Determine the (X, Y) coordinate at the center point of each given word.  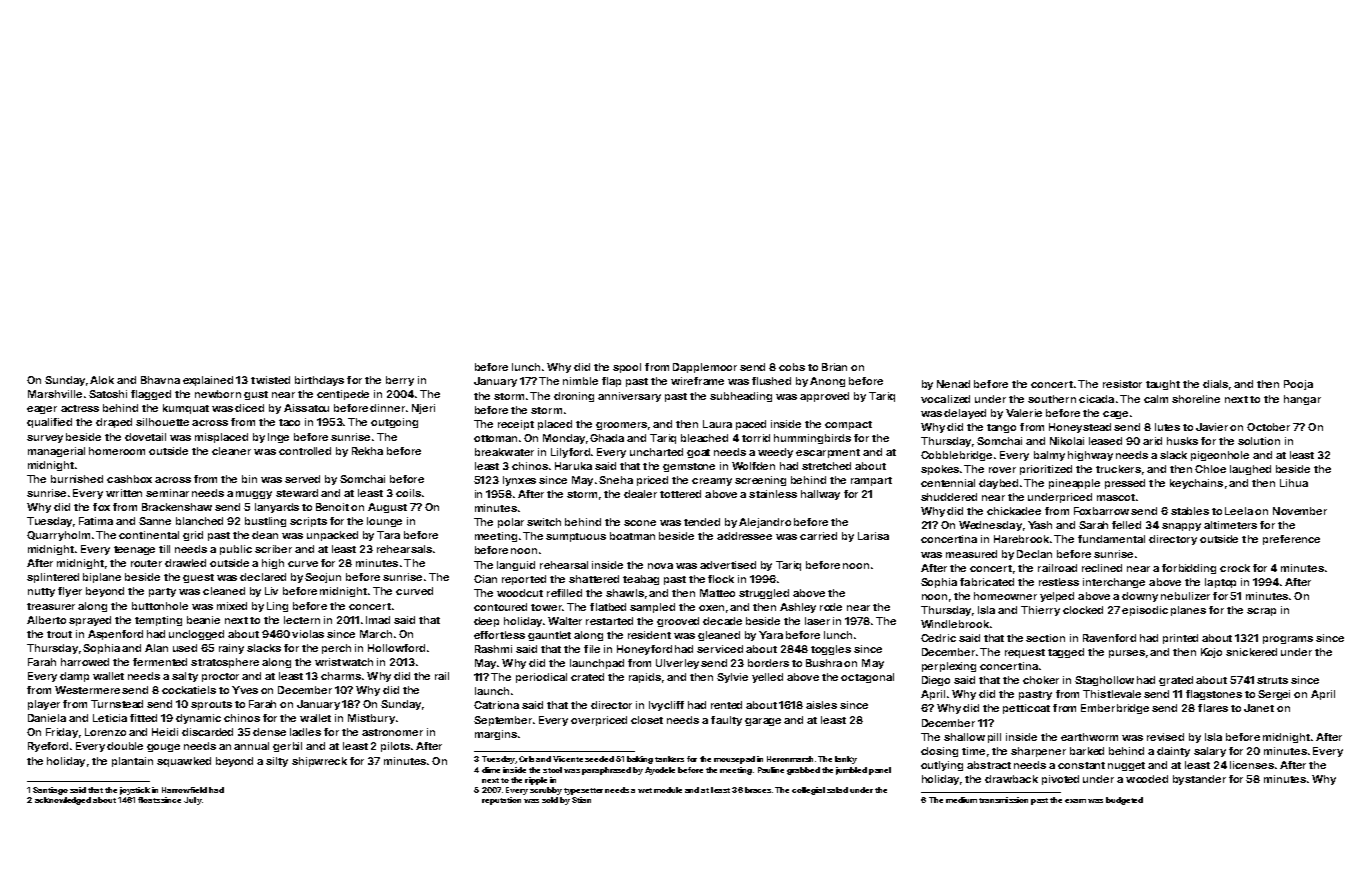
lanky (846, 760)
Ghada (607, 438)
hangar (1302, 400)
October (1268, 427)
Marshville (55, 394)
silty (277, 762)
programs (1288, 640)
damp (74, 677)
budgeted (1124, 801)
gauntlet (549, 636)
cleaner (231, 451)
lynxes (519, 481)
